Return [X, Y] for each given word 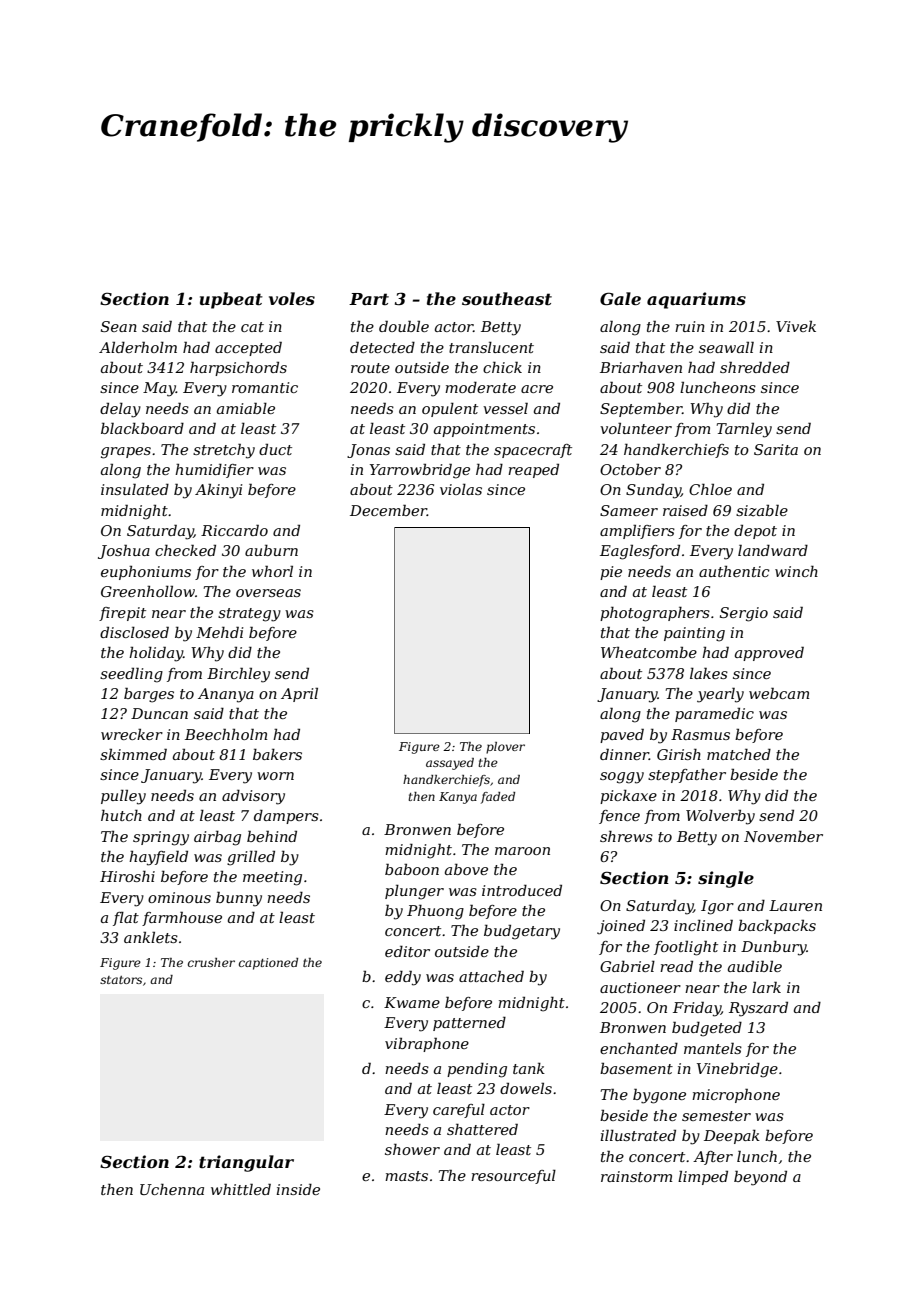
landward [773, 550]
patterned [469, 1024]
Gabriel [627, 966]
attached [491, 976]
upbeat [231, 300]
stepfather [687, 776]
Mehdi [219, 632]
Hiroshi [127, 876]
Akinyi [218, 491]
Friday [697, 1009]
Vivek [796, 326]
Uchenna [172, 1189]
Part [369, 299]
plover [505, 748]
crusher [211, 962]
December [388, 510]
